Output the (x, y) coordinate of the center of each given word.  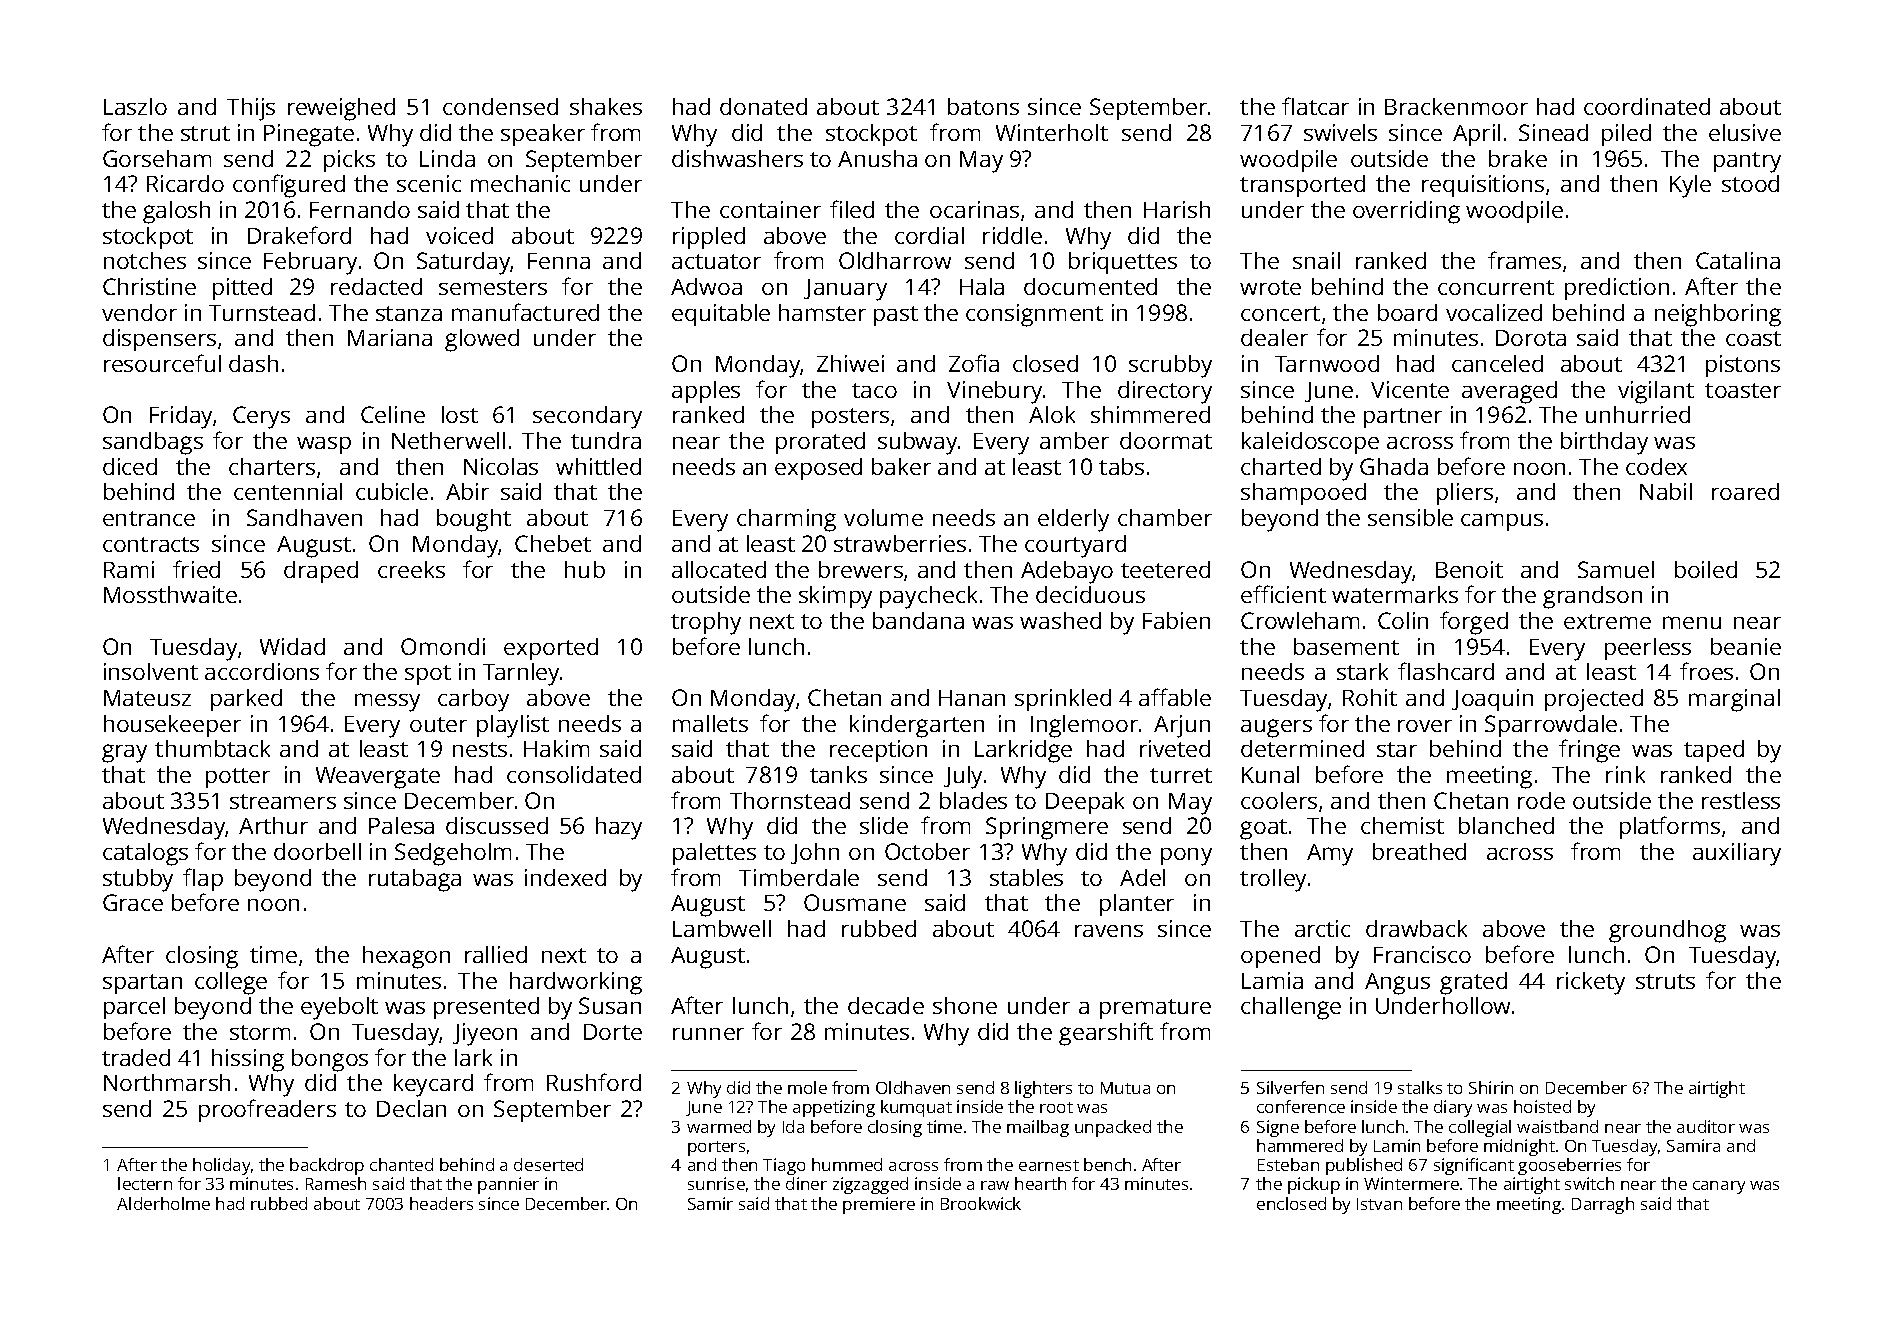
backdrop (327, 1166)
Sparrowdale (1551, 726)
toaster (1743, 390)
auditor (1706, 1126)
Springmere (1047, 828)
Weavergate (378, 778)
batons (983, 106)
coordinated (1647, 106)
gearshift (1106, 1034)
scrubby (1170, 366)
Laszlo (135, 106)
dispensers (159, 340)
